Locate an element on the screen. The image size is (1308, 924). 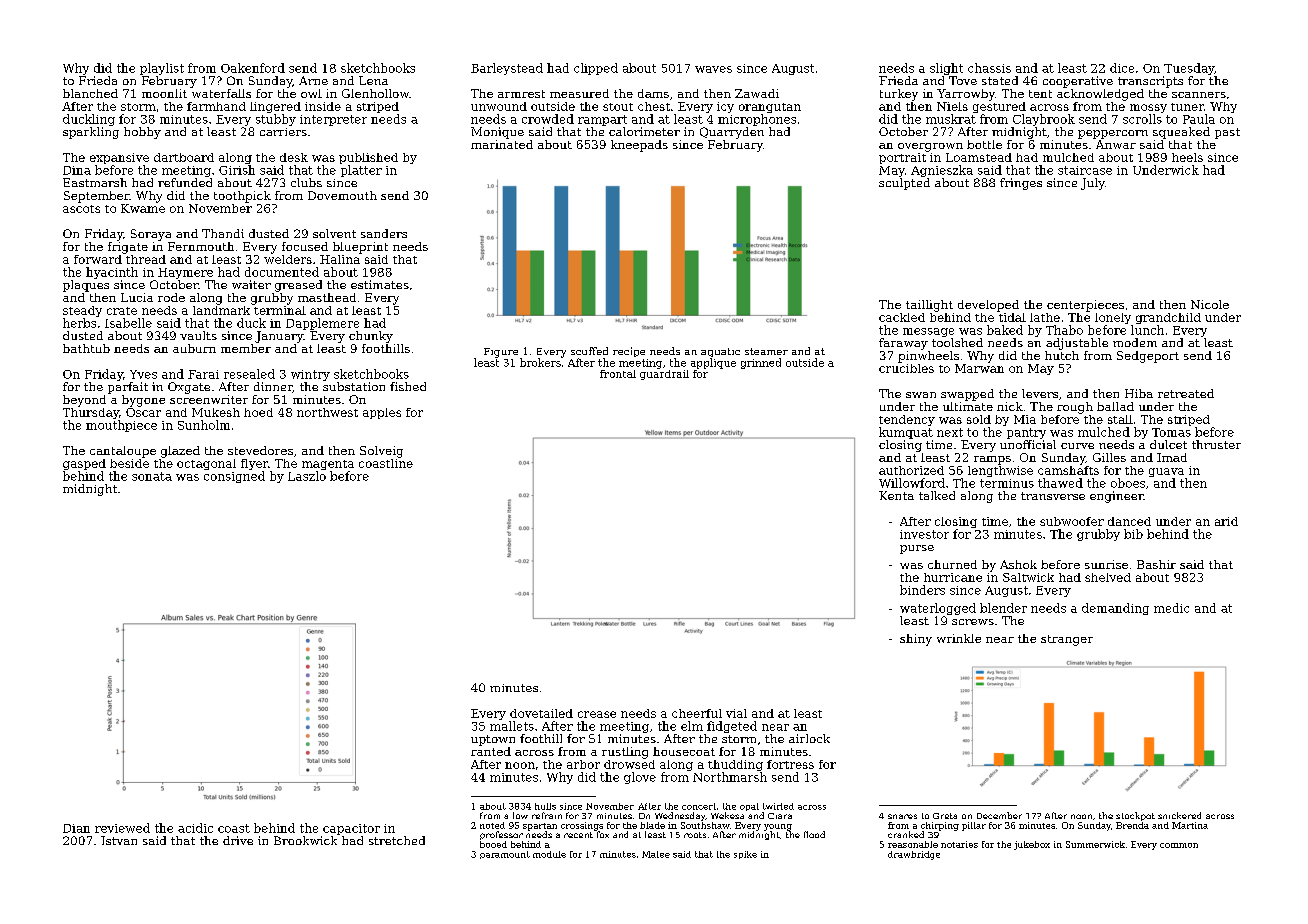
Brookwick is located at coordinates (305, 840).
